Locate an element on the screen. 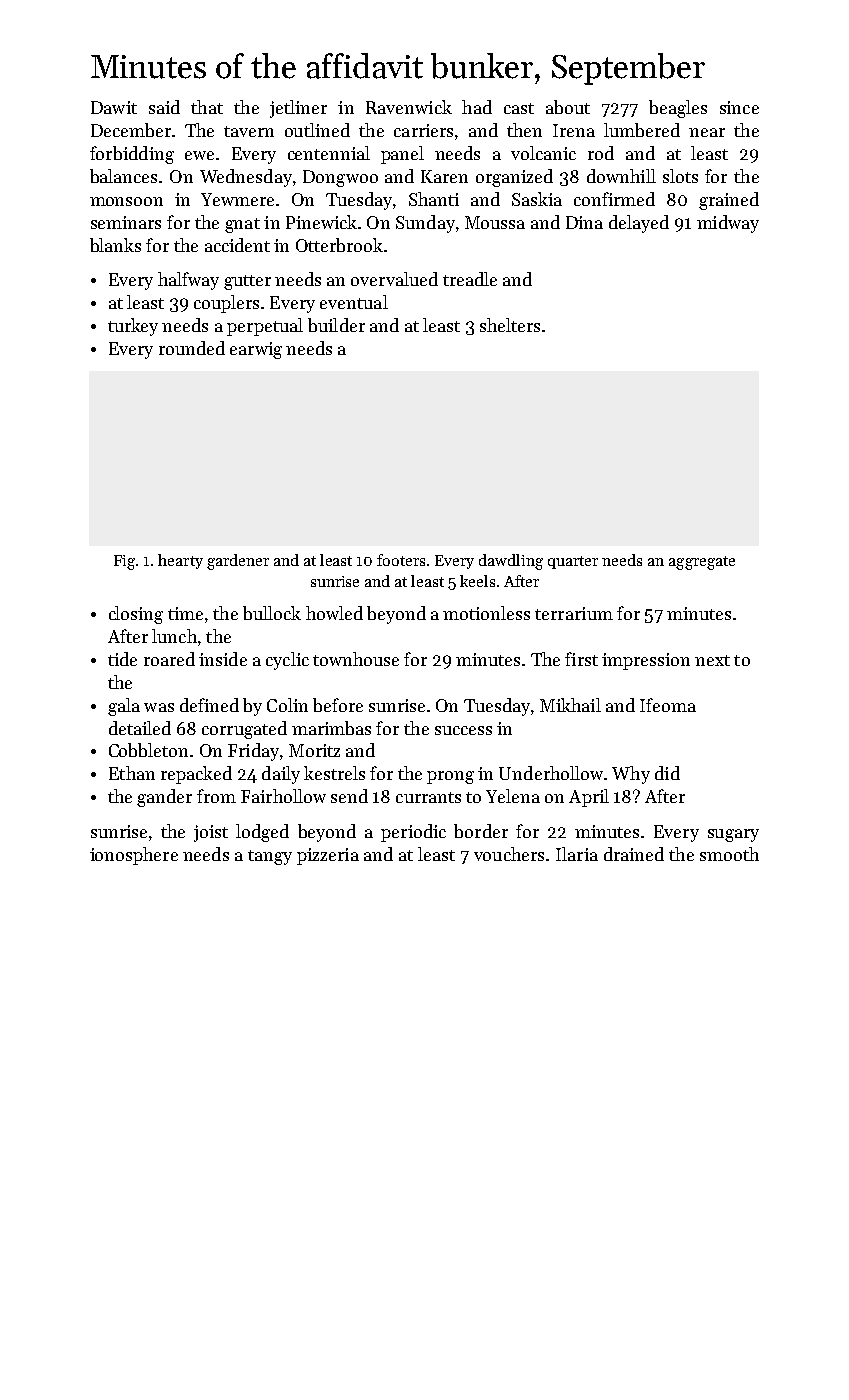 The image size is (849, 1400). next is located at coordinates (712, 660).
